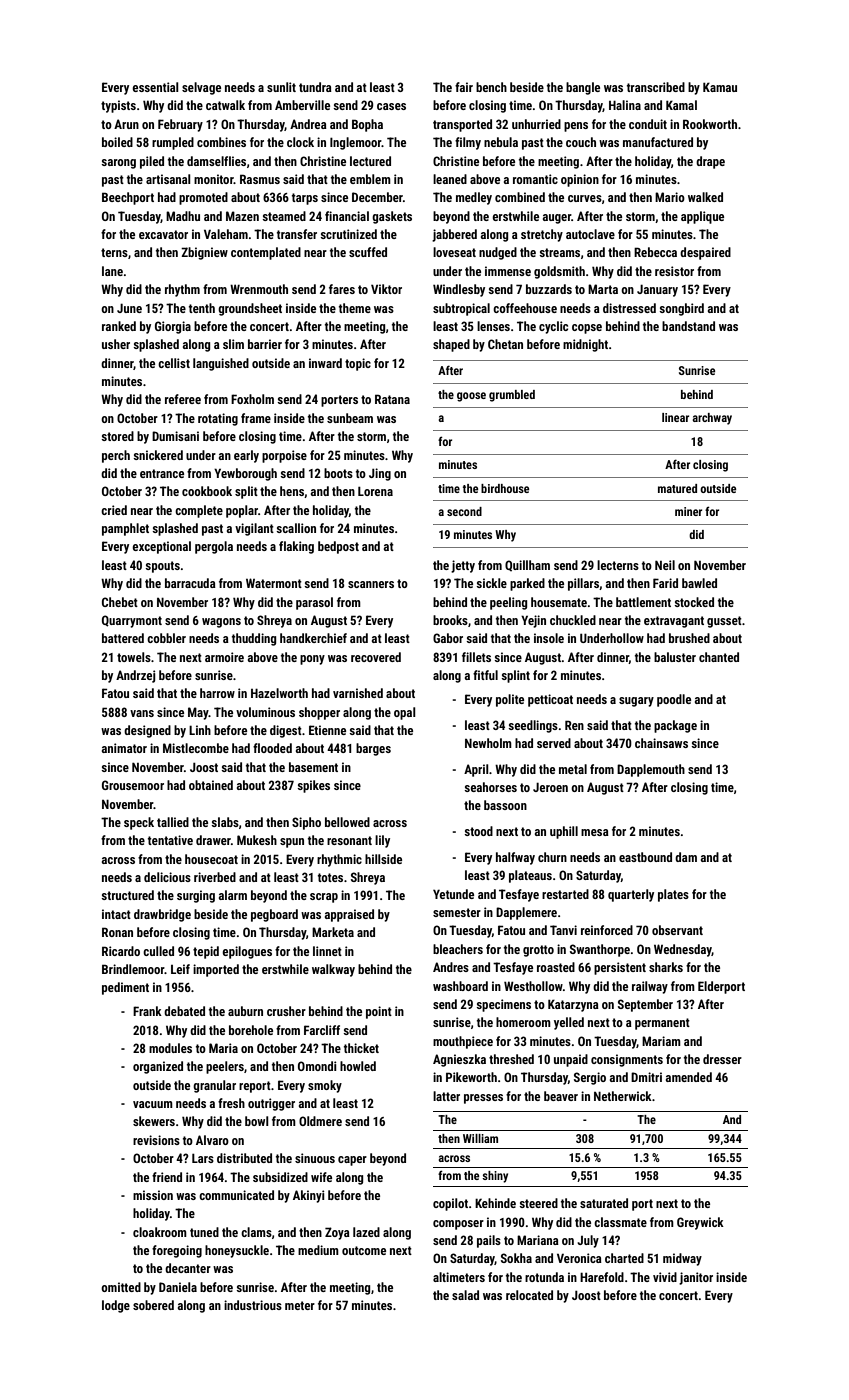 The image size is (849, 1400). I want to click on rumpled, so click(173, 143).
